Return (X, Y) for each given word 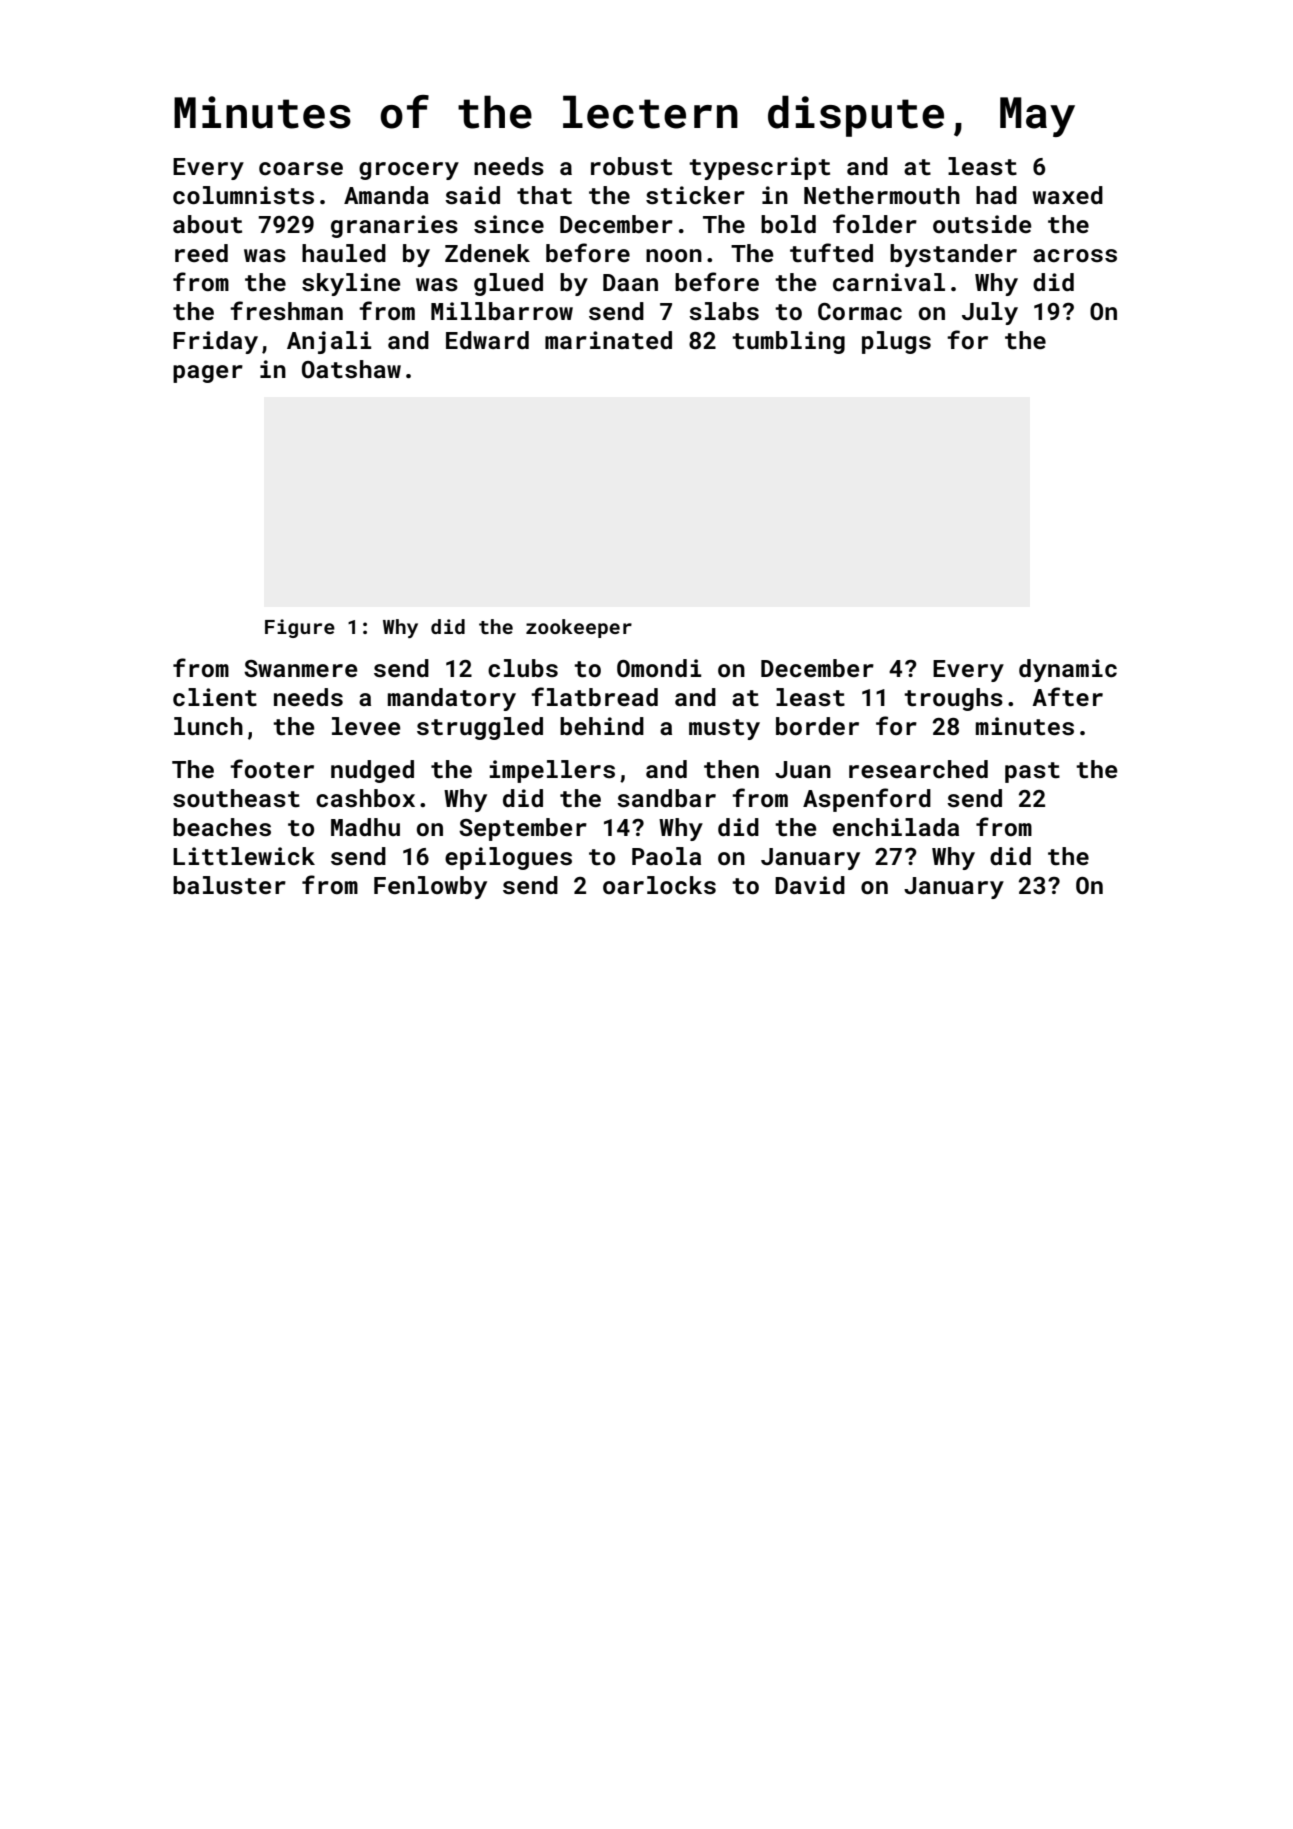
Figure (300, 628)
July (990, 313)
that (544, 195)
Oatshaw (351, 369)
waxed (1067, 195)
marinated (608, 340)
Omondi (659, 668)
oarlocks (659, 885)
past (1032, 772)
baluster (229, 885)
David (810, 885)
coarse (301, 169)
